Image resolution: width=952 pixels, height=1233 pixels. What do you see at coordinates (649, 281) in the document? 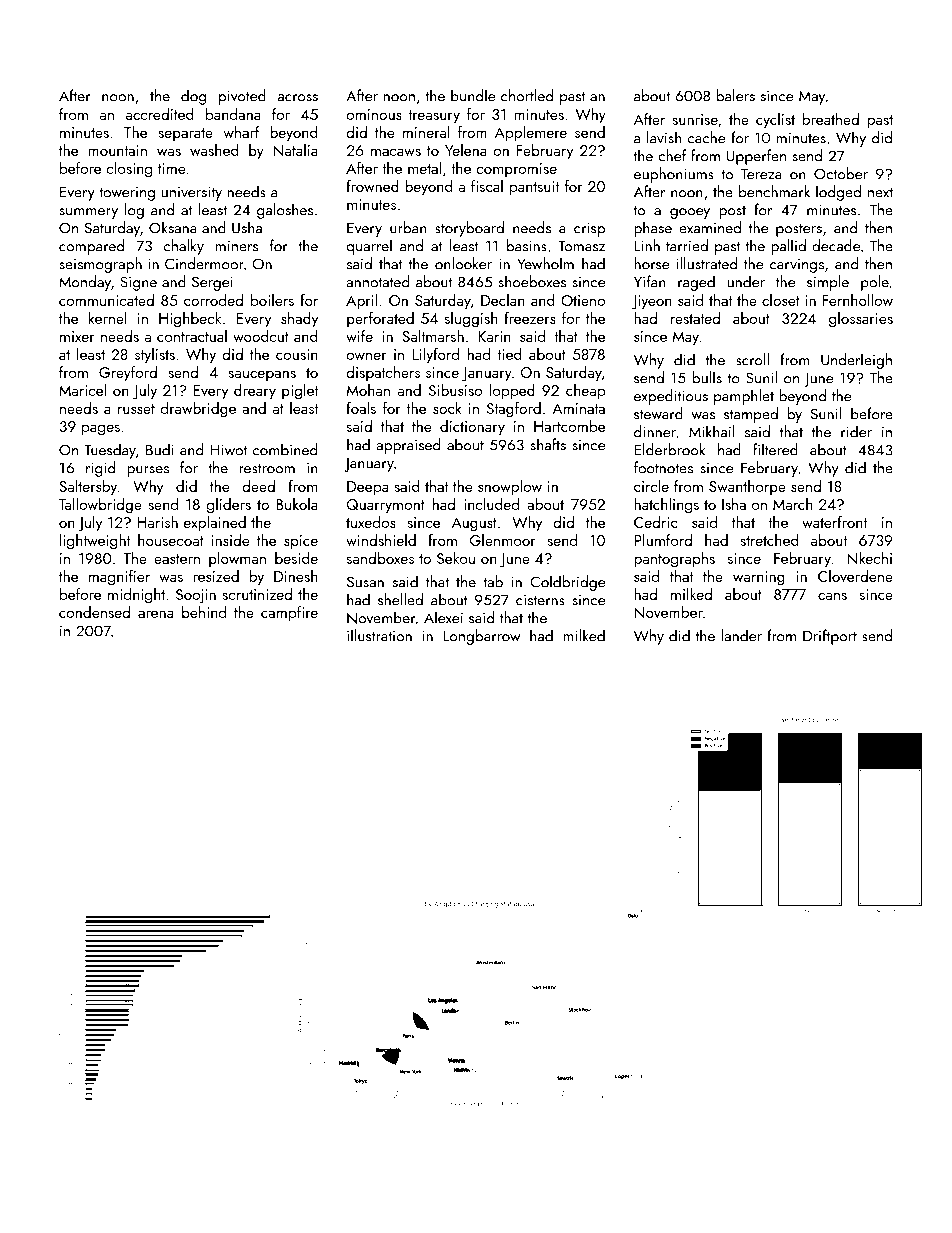
I see `Yifan` at bounding box center [649, 281].
